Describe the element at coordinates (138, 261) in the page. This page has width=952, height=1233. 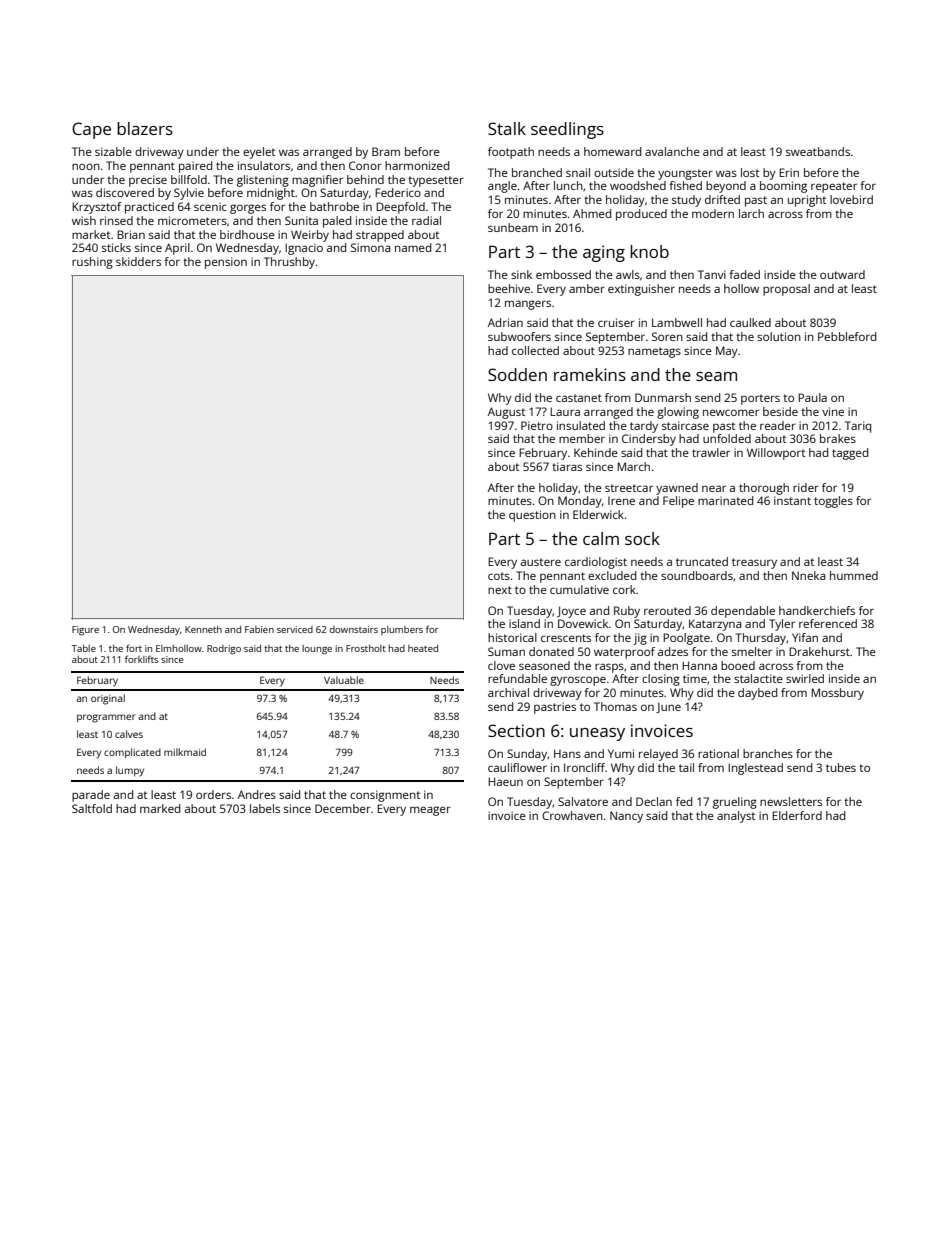
I see `skidders` at that location.
